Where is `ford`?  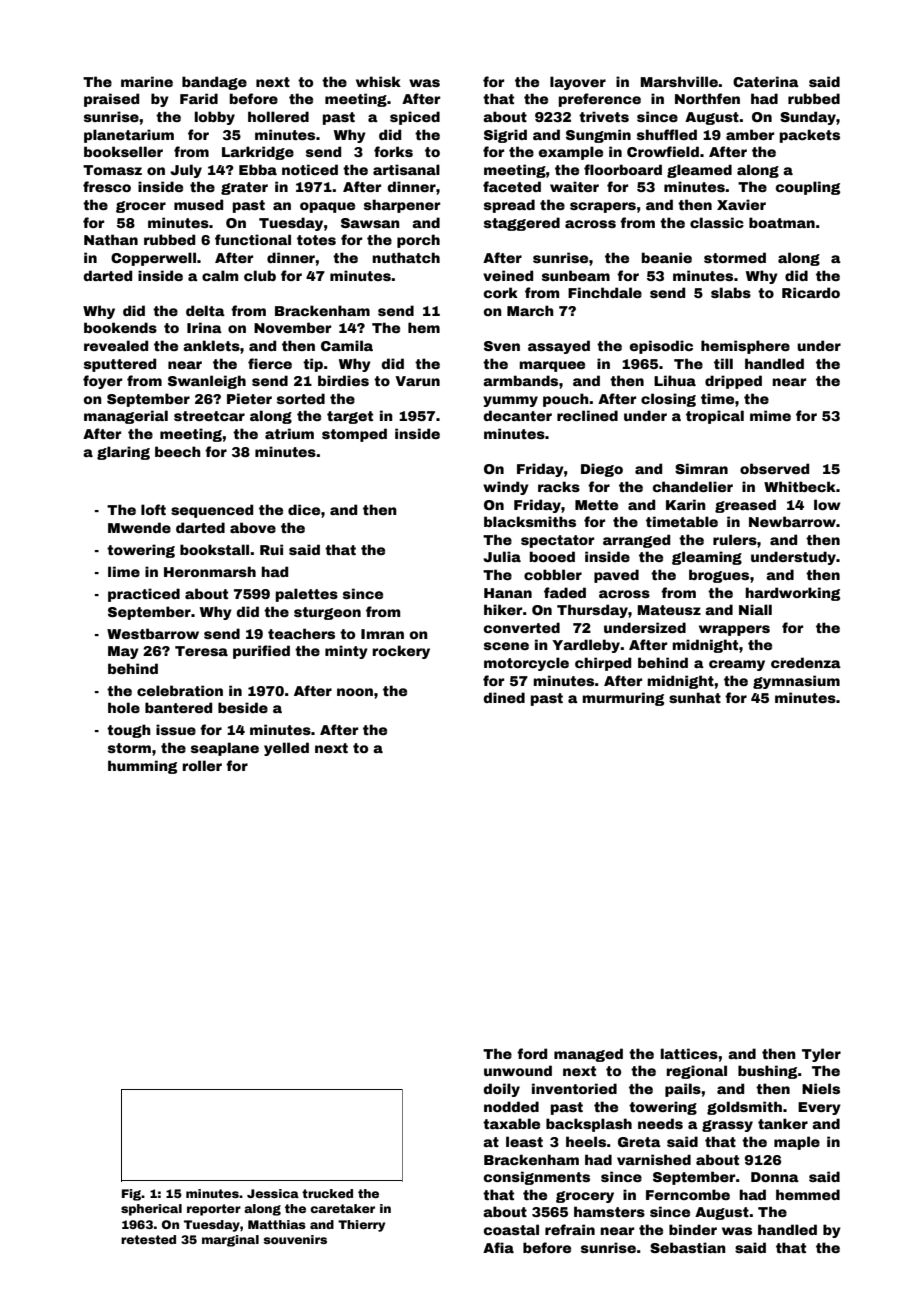
ford is located at coordinates (532, 1053).
